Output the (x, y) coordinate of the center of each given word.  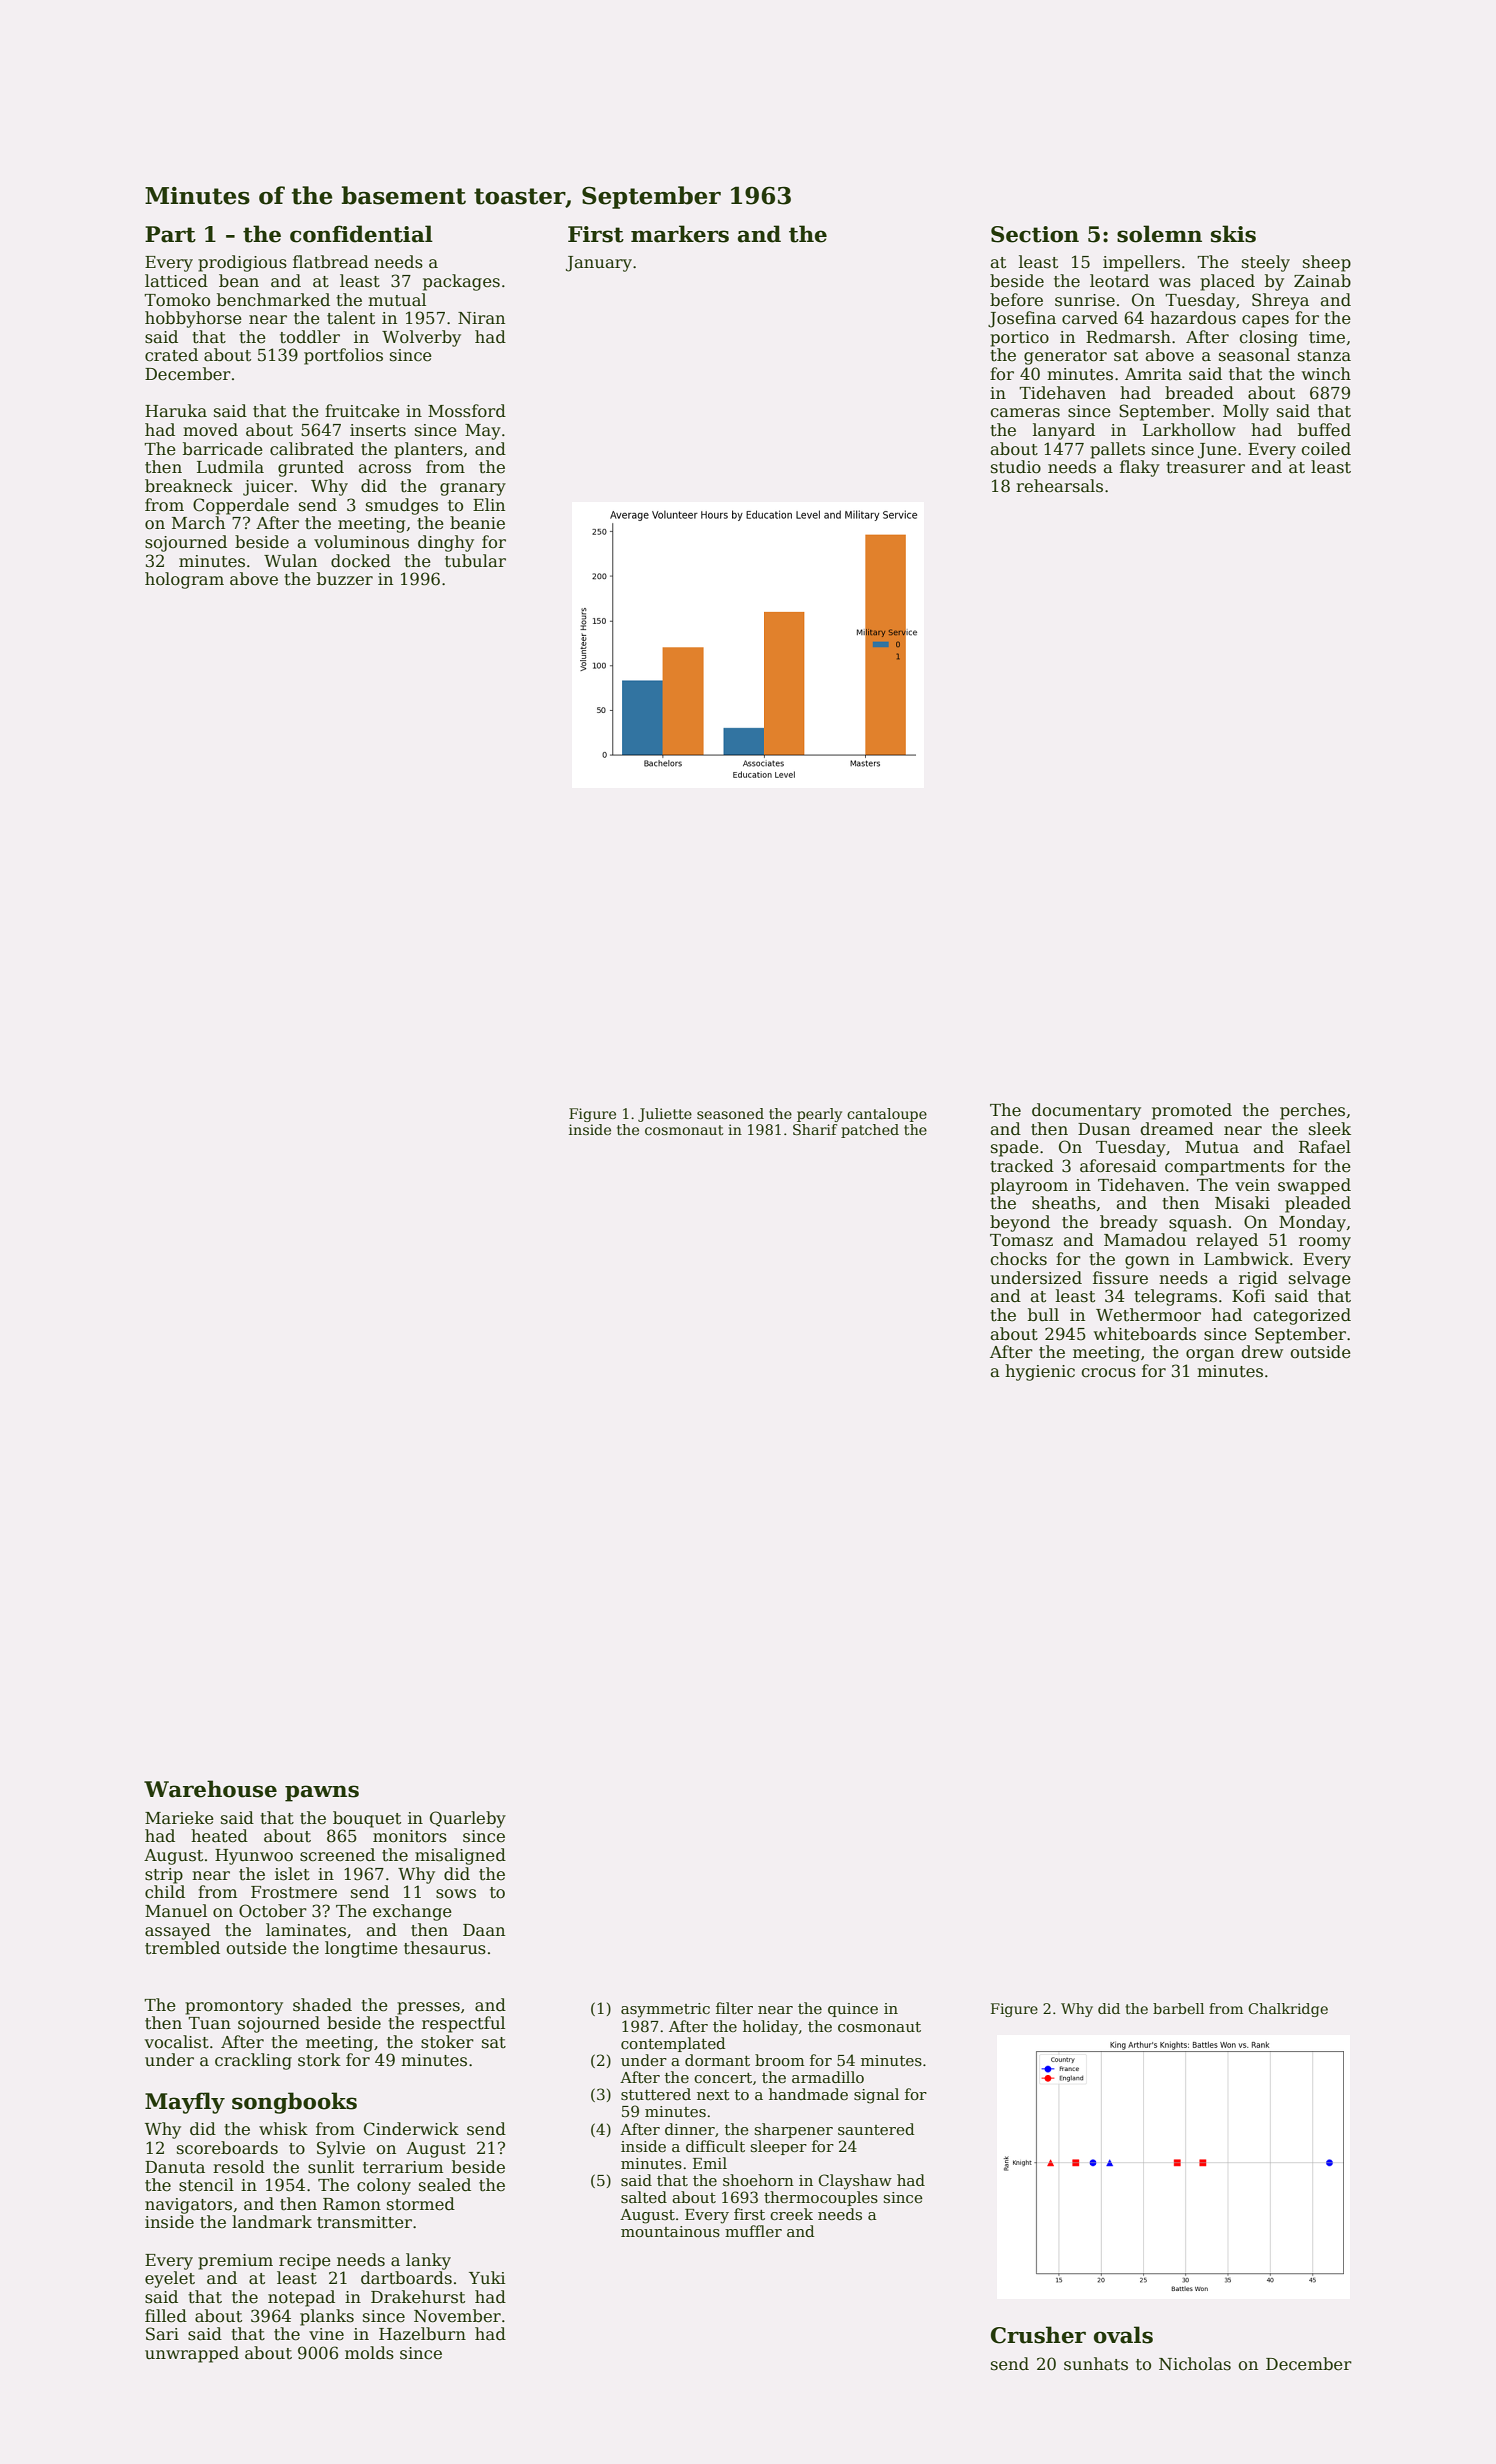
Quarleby (468, 1819)
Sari (162, 2334)
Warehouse (210, 1789)
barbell (1178, 2008)
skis (1233, 234)
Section (1035, 234)
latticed (176, 281)
